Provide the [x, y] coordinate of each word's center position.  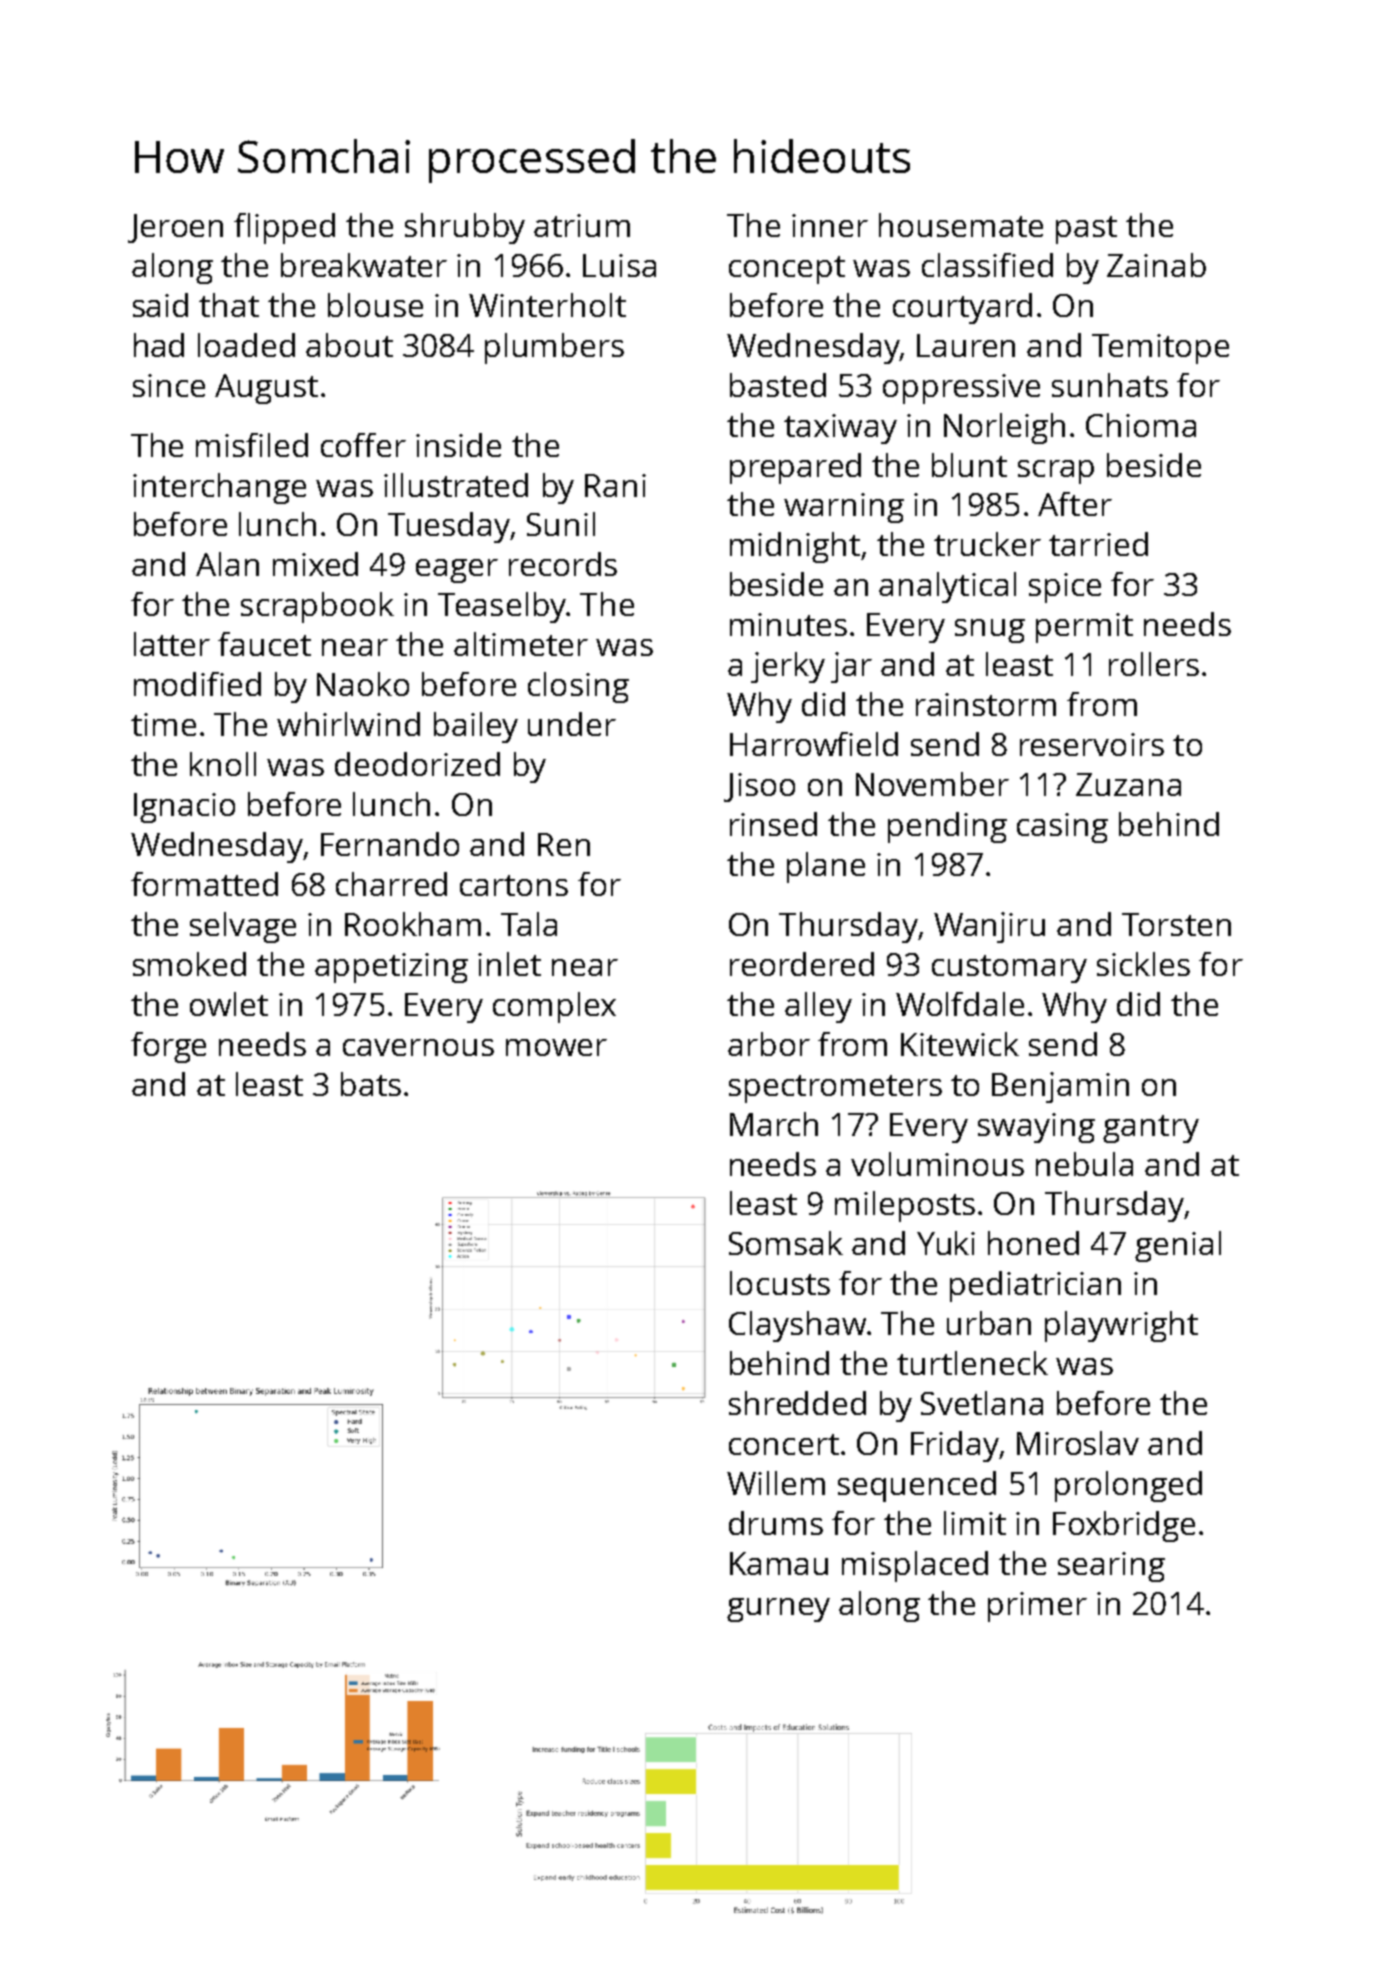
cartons [514, 885]
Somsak [786, 1243]
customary [1009, 969]
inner [830, 225]
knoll [223, 764]
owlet [229, 1004]
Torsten [1176, 924]
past [1086, 230]
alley [818, 1007]
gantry [1151, 1129]
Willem [776, 1483]
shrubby [465, 228]
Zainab [1156, 265]
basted [778, 385]
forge [168, 1047]
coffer [363, 445]
